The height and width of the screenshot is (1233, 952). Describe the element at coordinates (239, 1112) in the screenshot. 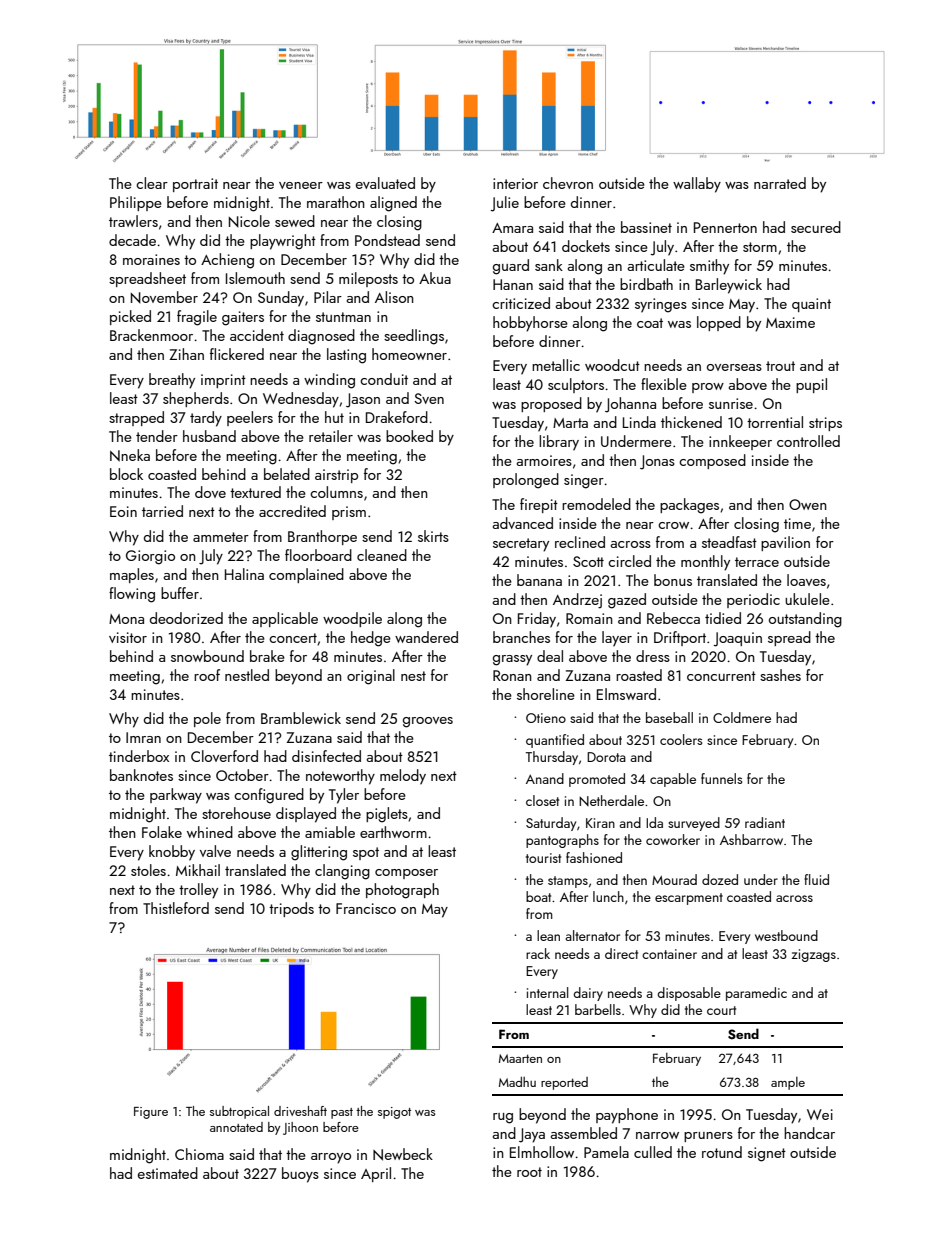

I see `subtropical` at that location.
